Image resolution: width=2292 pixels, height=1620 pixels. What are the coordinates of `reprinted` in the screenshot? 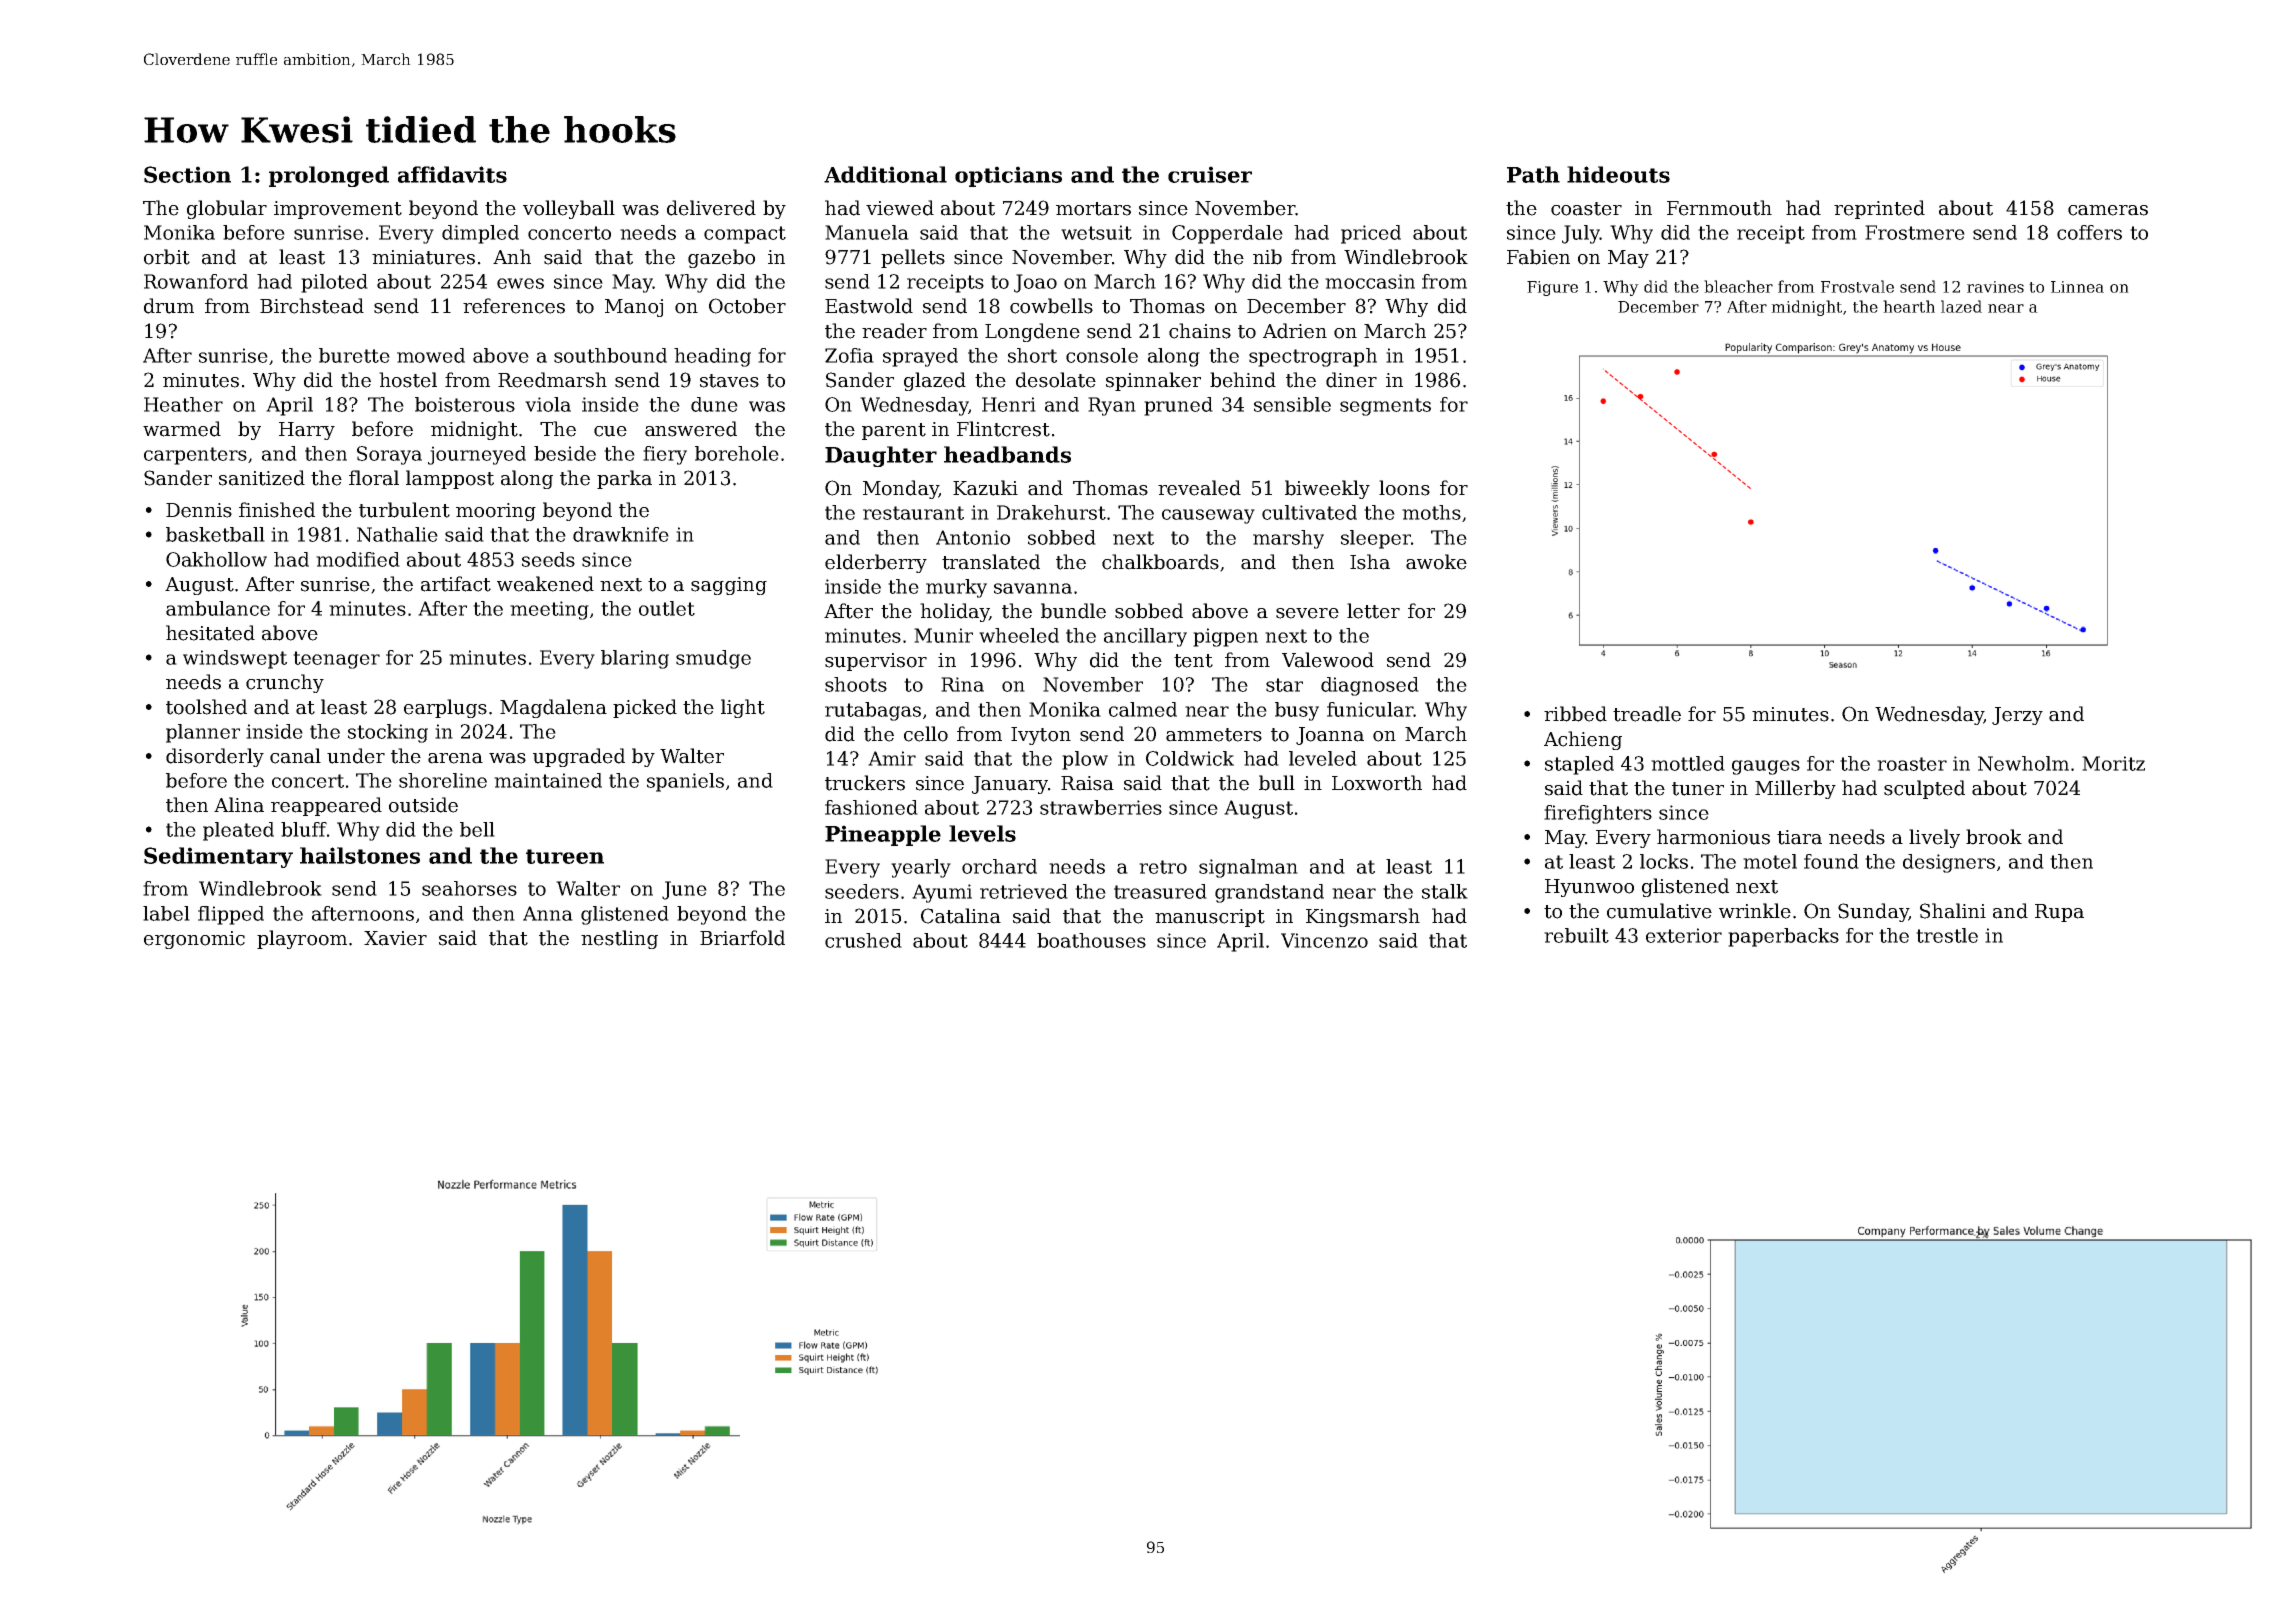 It's located at (1879, 209).
